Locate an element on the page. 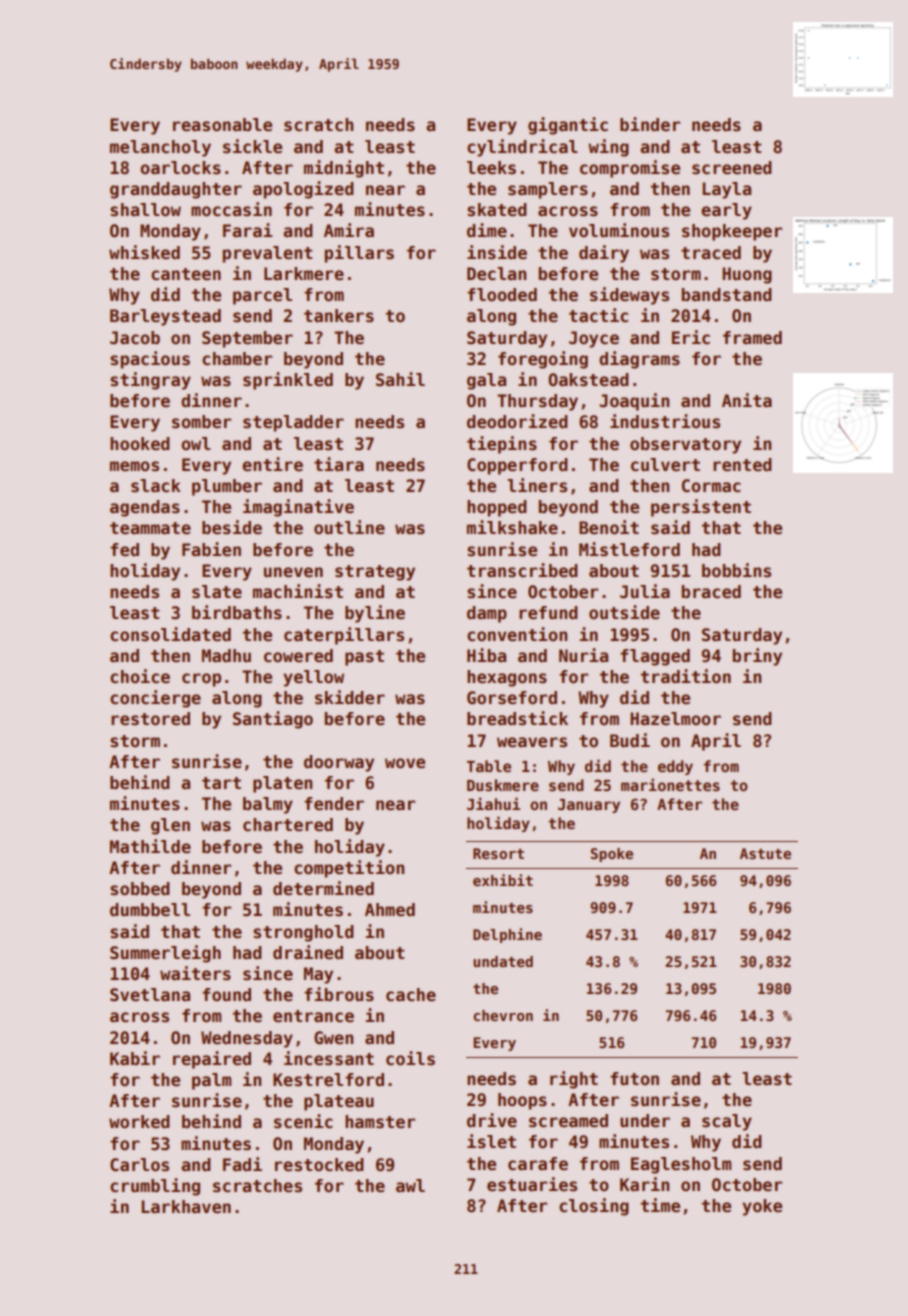  Table is located at coordinates (489, 766).
